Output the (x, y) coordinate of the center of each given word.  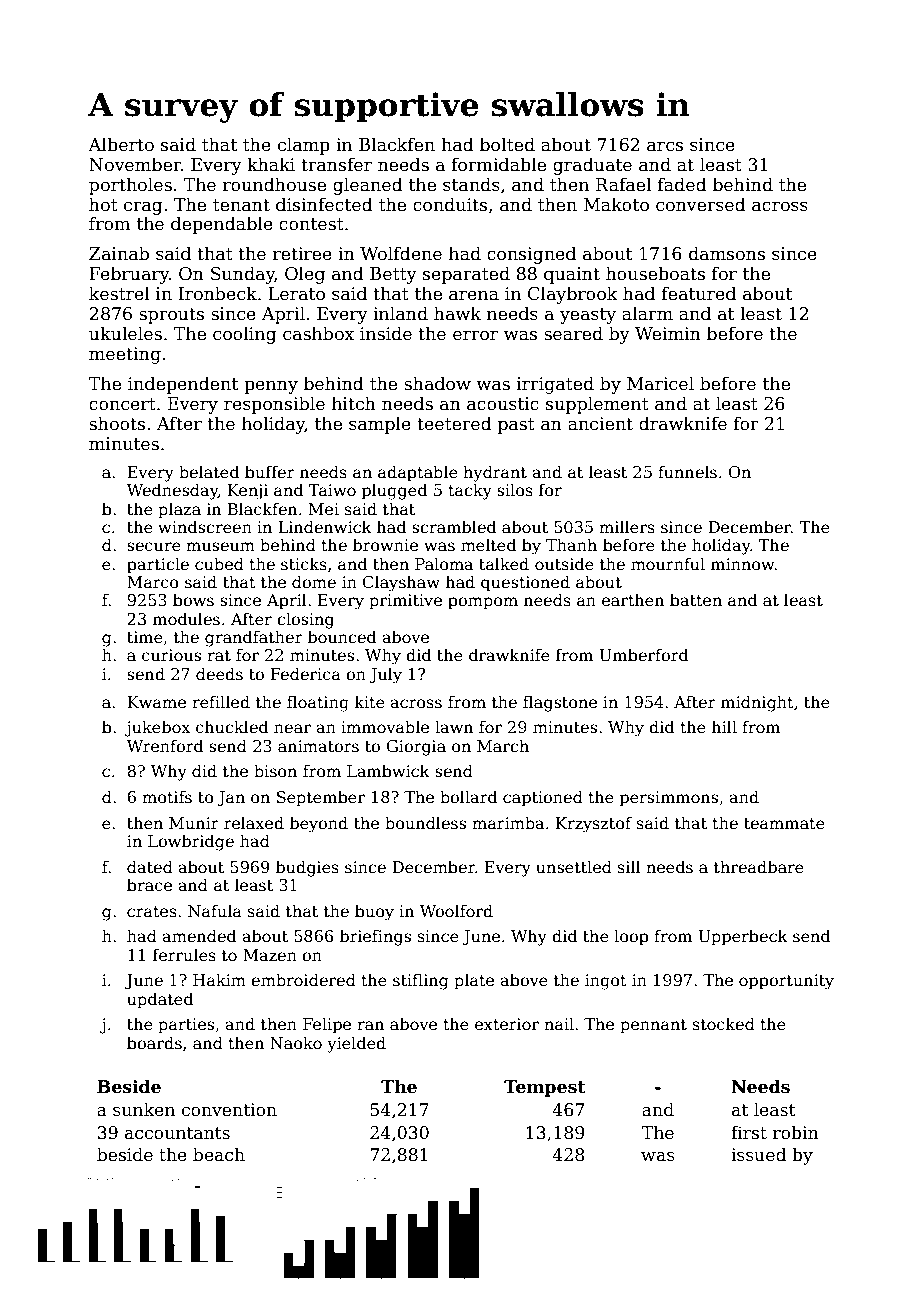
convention (229, 1110)
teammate (784, 824)
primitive (405, 602)
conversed (701, 204)
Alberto (121, 144)
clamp (304, 146)
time (145, 637)
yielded (356, 1044)
